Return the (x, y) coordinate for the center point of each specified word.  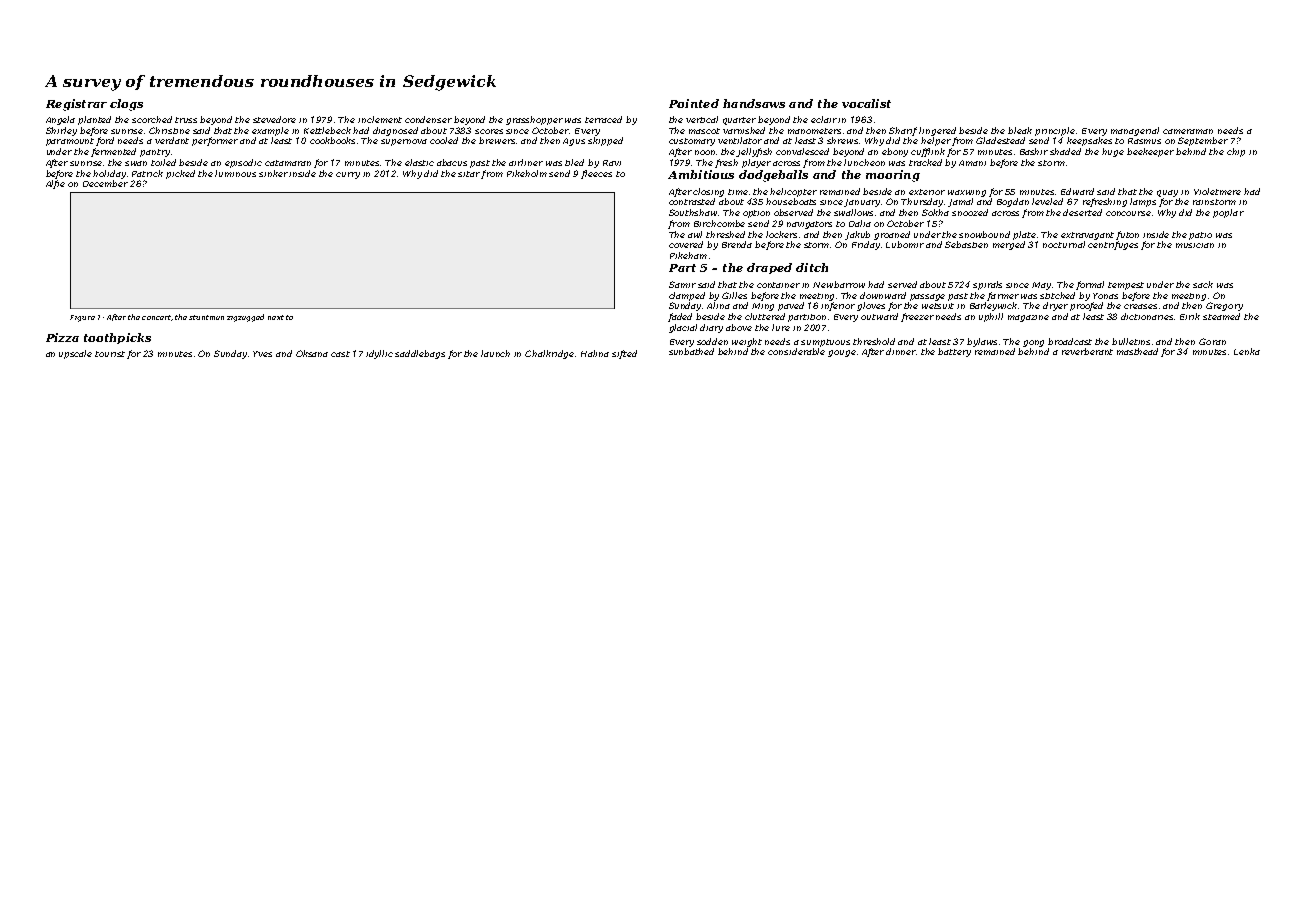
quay (1167, 193)
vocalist (866, 103)
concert (156, 317)
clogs (126, 105)
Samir (682, 284)
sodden (712, 341)
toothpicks (117, 338)
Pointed (694, 103)
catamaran (288, 163)
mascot (704, 131)
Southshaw (694, 212)
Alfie (55, 184)
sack (1203, 284)
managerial (1135, 131)
